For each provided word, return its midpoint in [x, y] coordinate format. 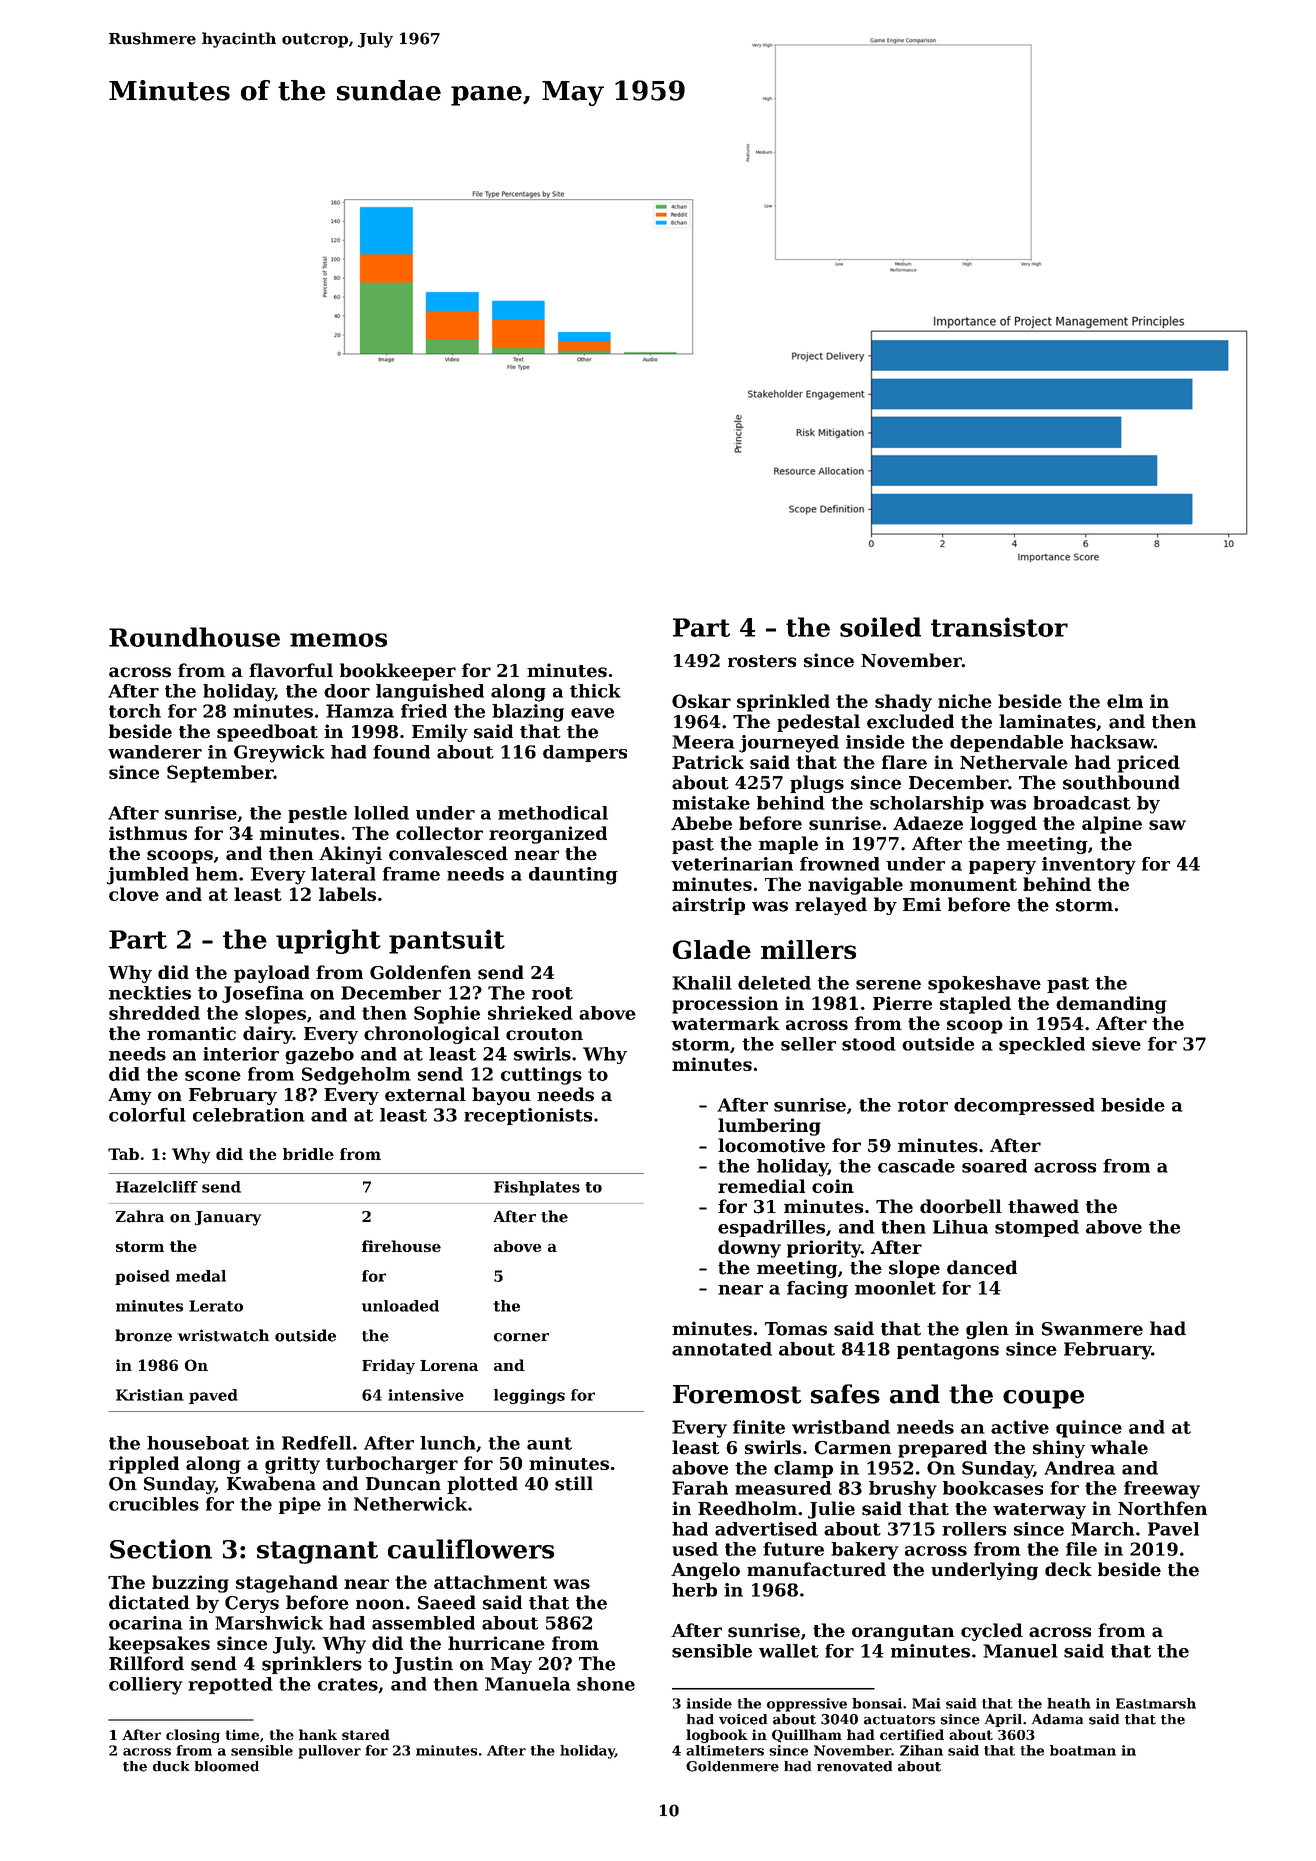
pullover [329, 1752]
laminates [1047, 721]
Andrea [1079, 1468]
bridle [308, 1154]
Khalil [702, 983]
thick [595, 691]
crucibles [154, 1504]
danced [982, 1267]
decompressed [1024, 1106]
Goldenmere [732, 1766]
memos [338, 640]
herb [694, 1590]
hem [217, 874]
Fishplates [537, 1188]
